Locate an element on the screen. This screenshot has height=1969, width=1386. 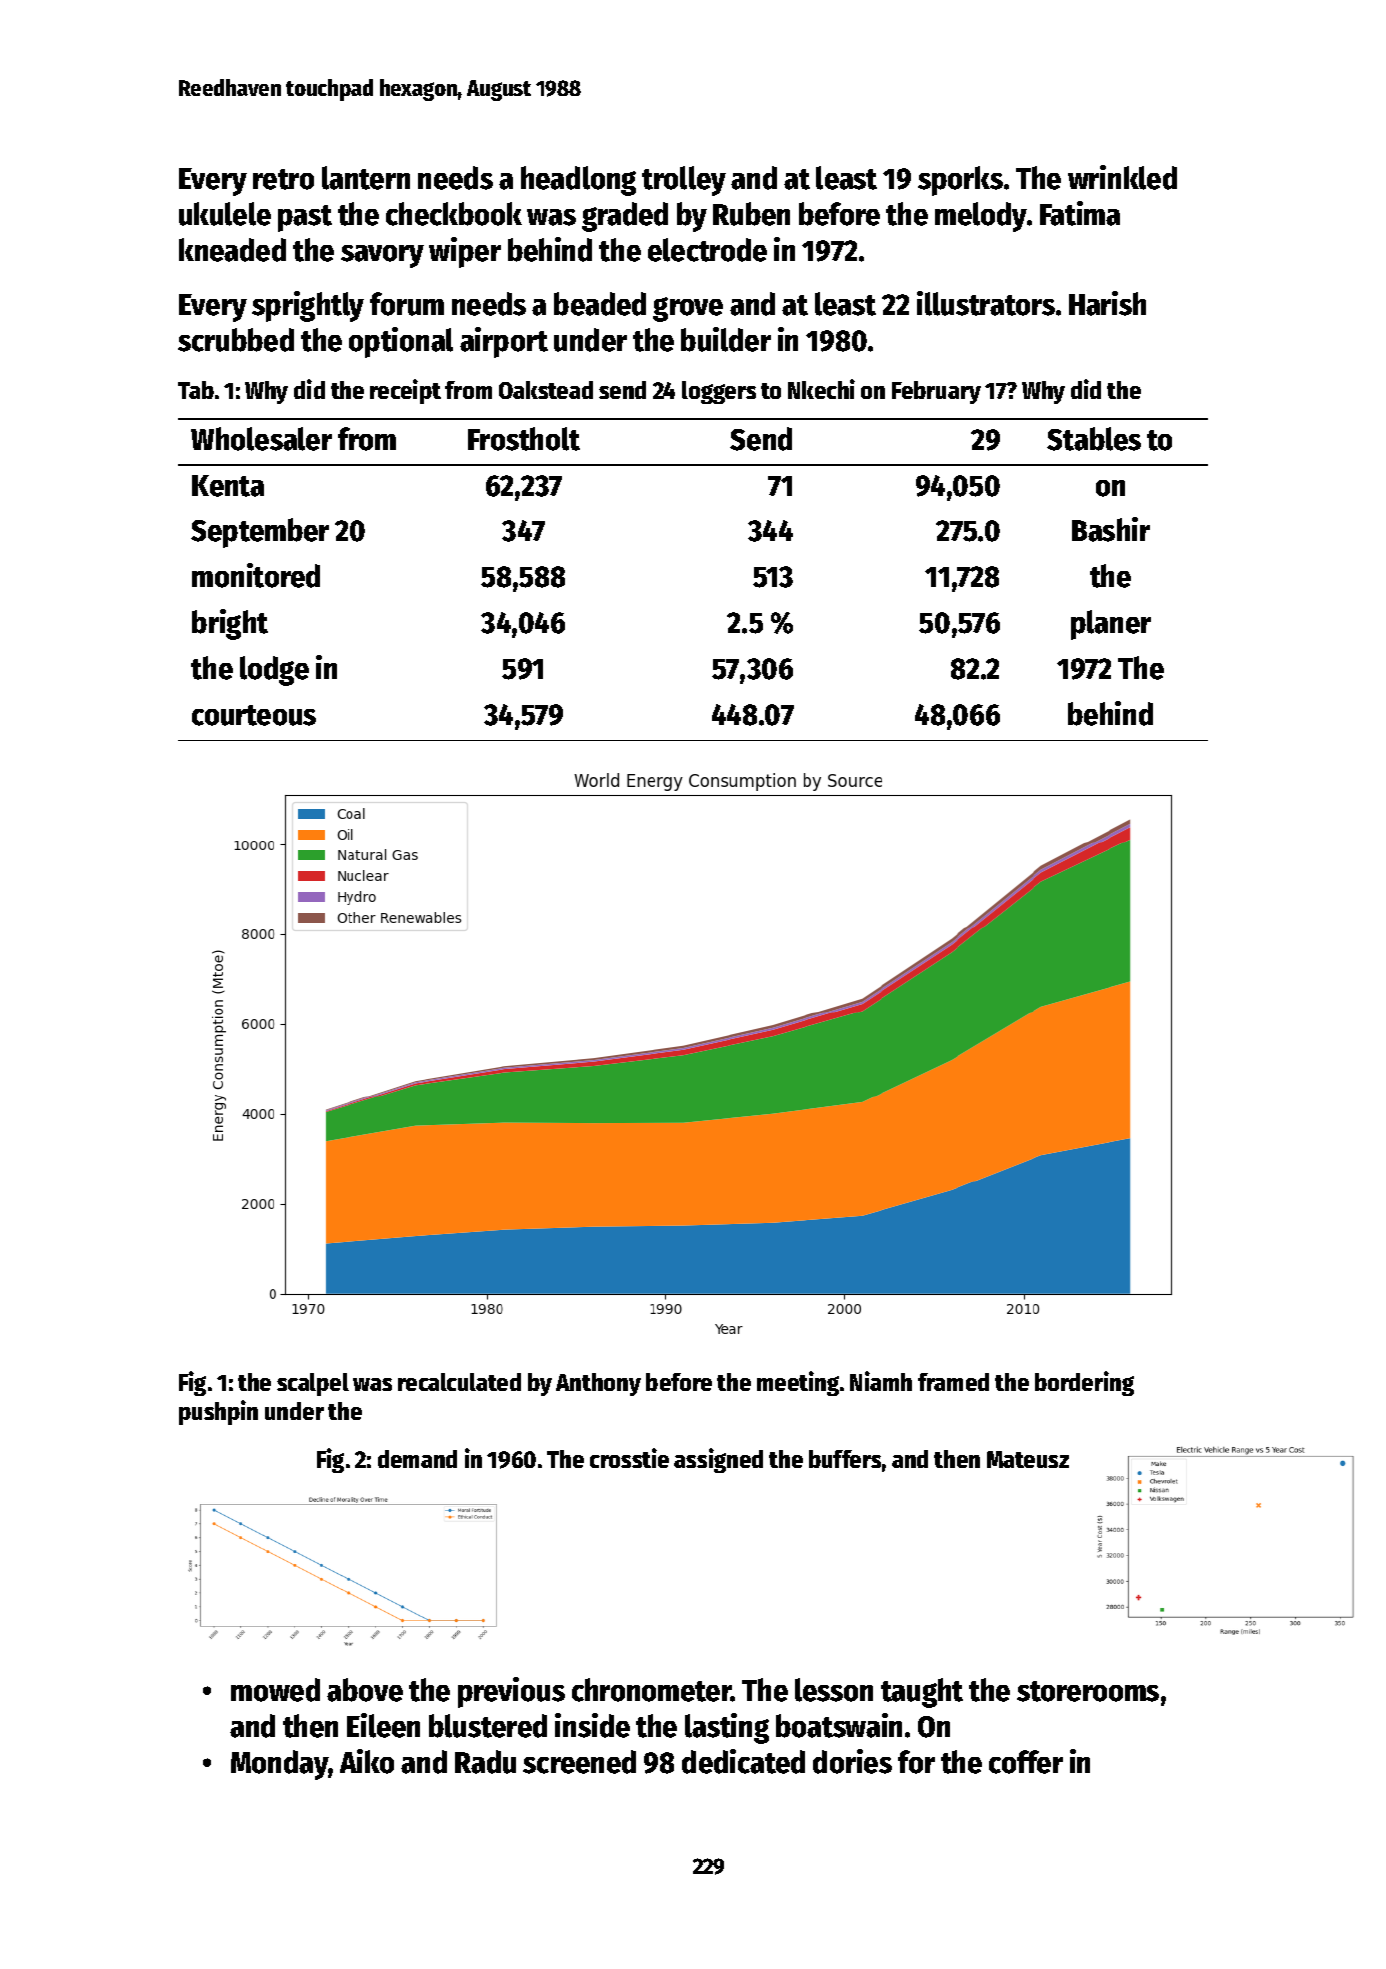
lodge is located at coordinates (274, 671).
